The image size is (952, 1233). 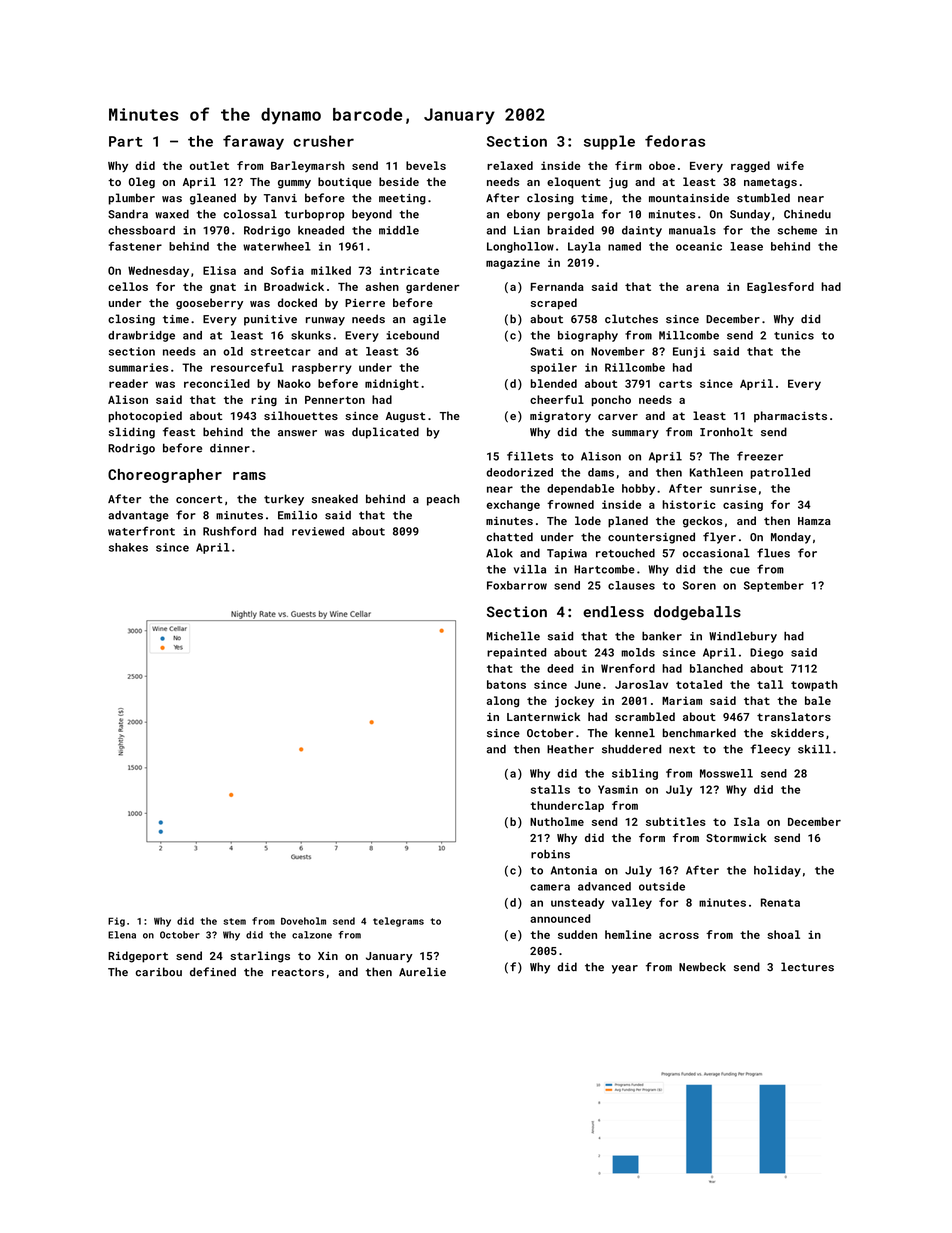 What do you see at coordinates (554, 304) in the page?
I see `scraped` at bounding box center [554, 304].
